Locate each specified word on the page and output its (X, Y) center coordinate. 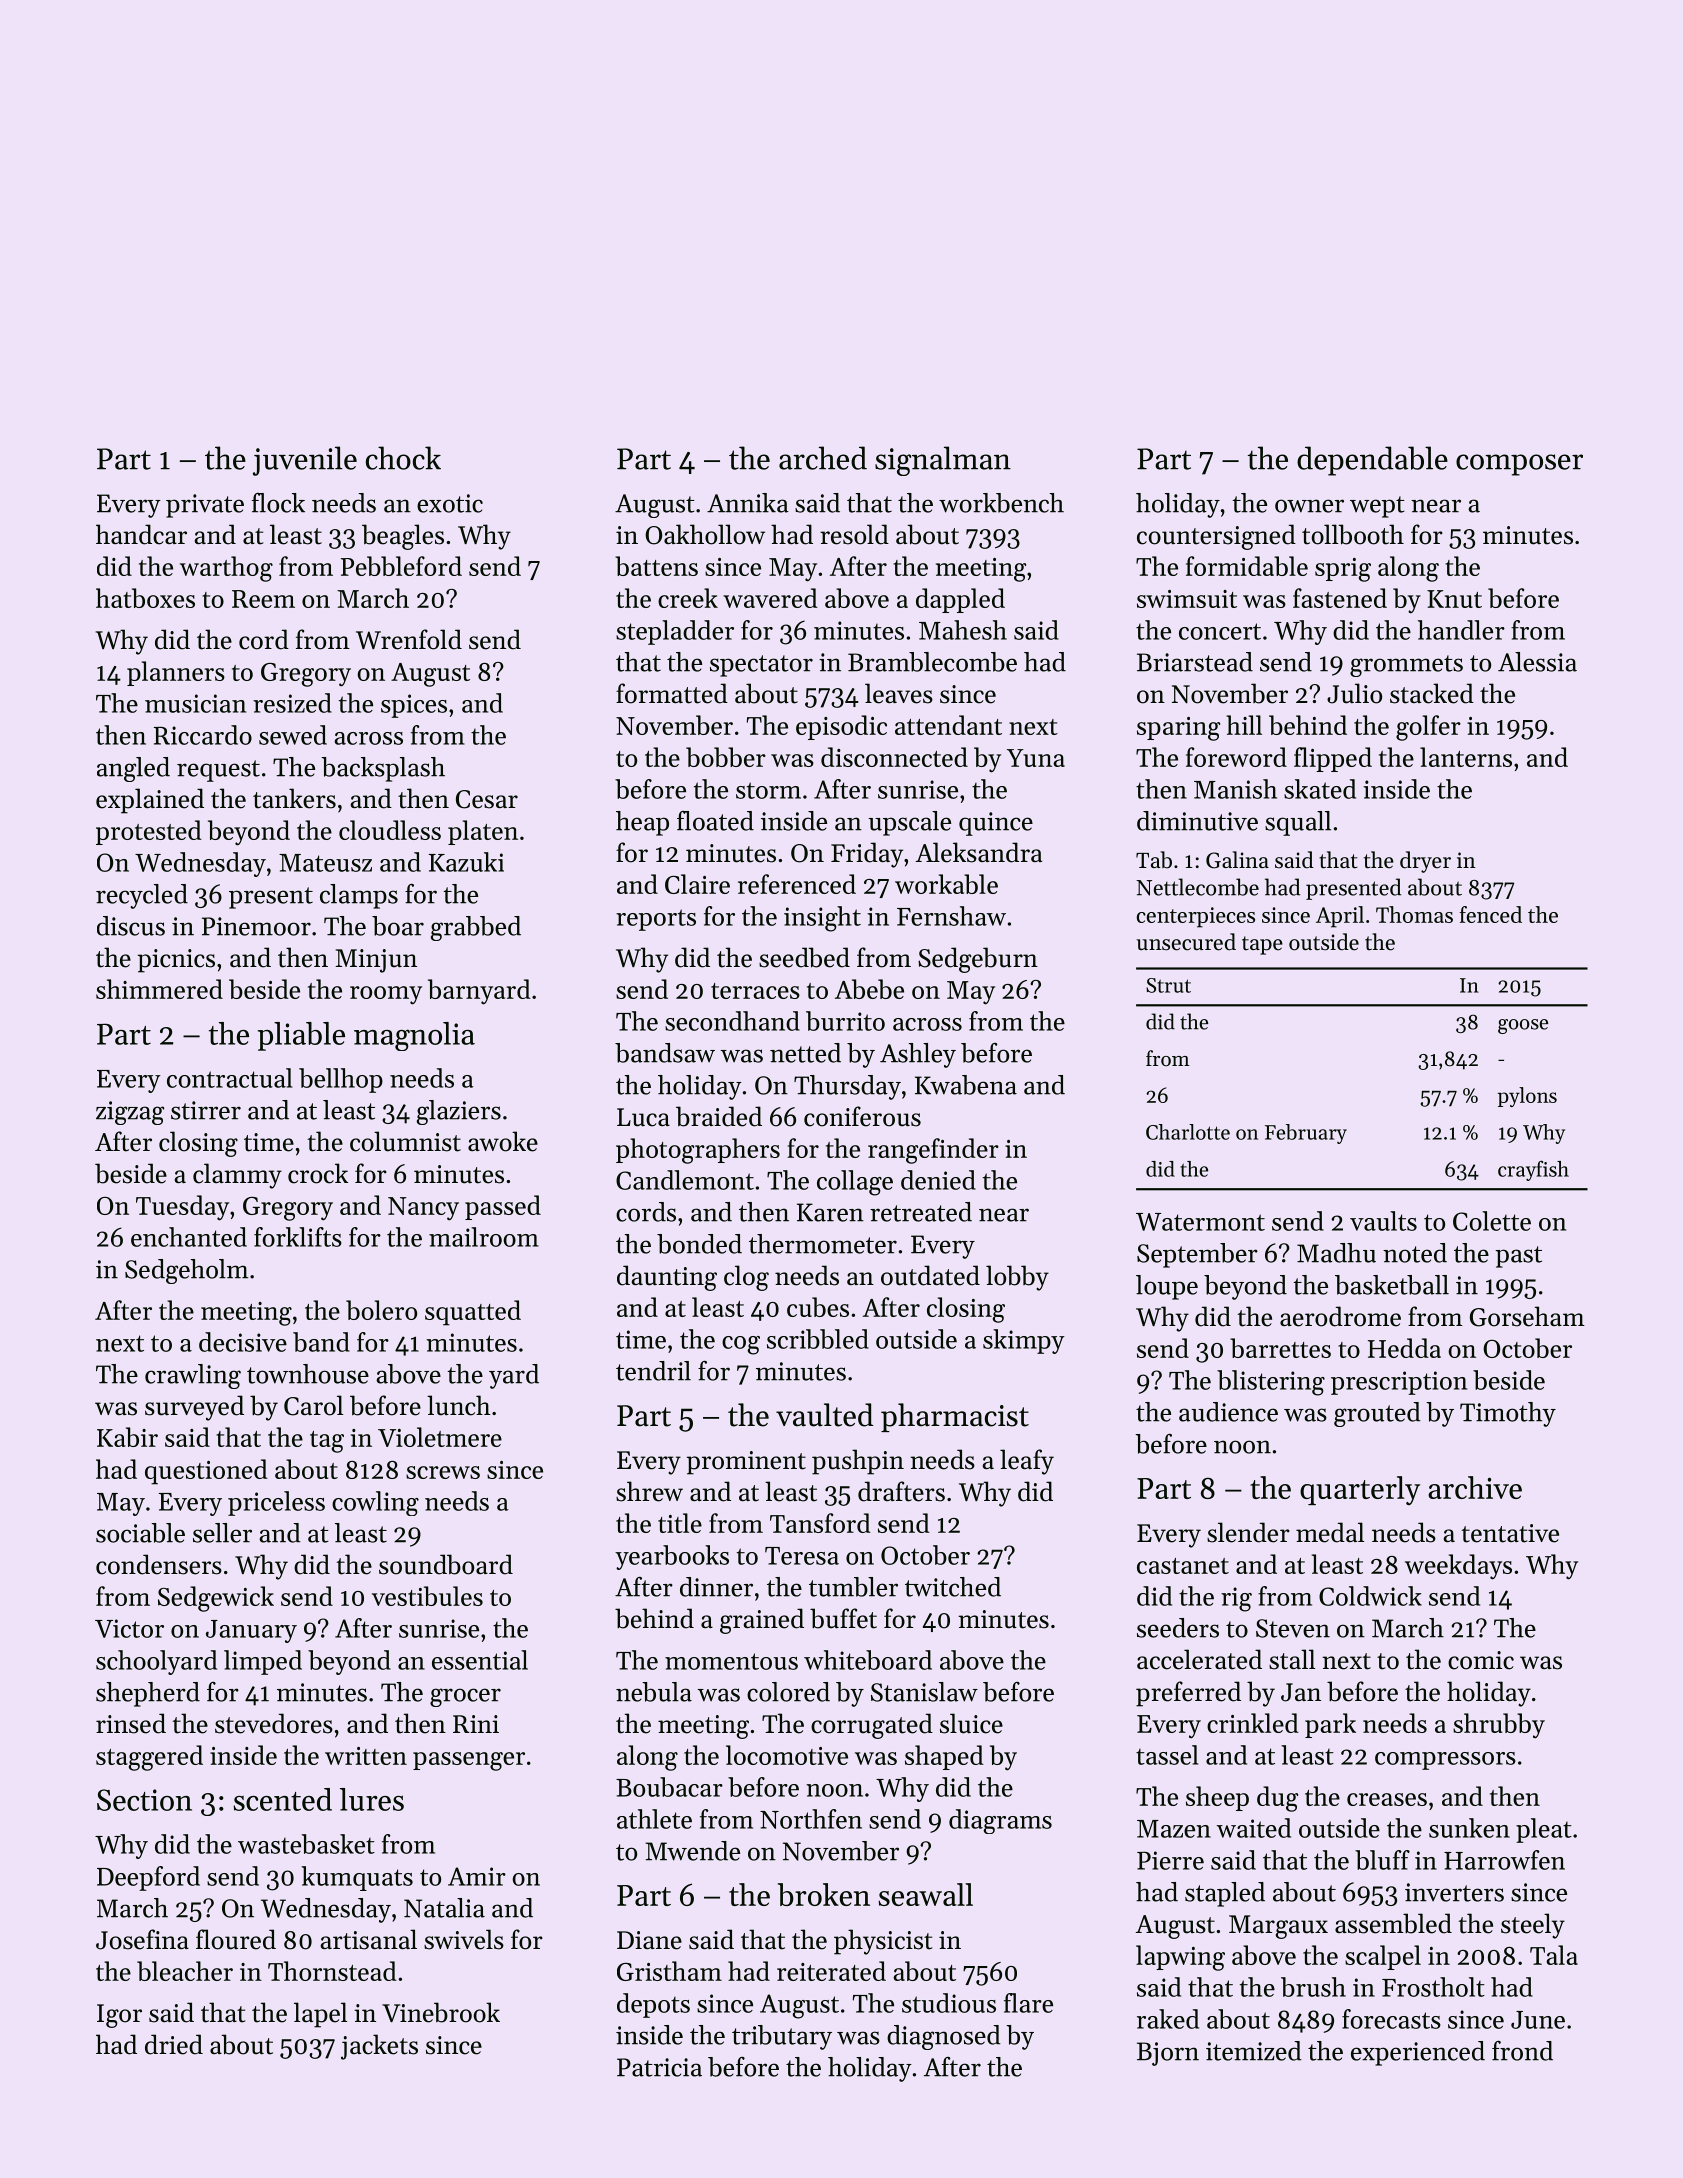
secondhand (732, 1021)
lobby (1017, 1278)
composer (1519, 465)
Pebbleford (401, 566)
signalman (943, 461)
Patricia (659, 2067)
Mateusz (325, 863)
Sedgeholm (186, 1271)
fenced (1490, 914)
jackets (379, 2047)
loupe (1167, 1287)
